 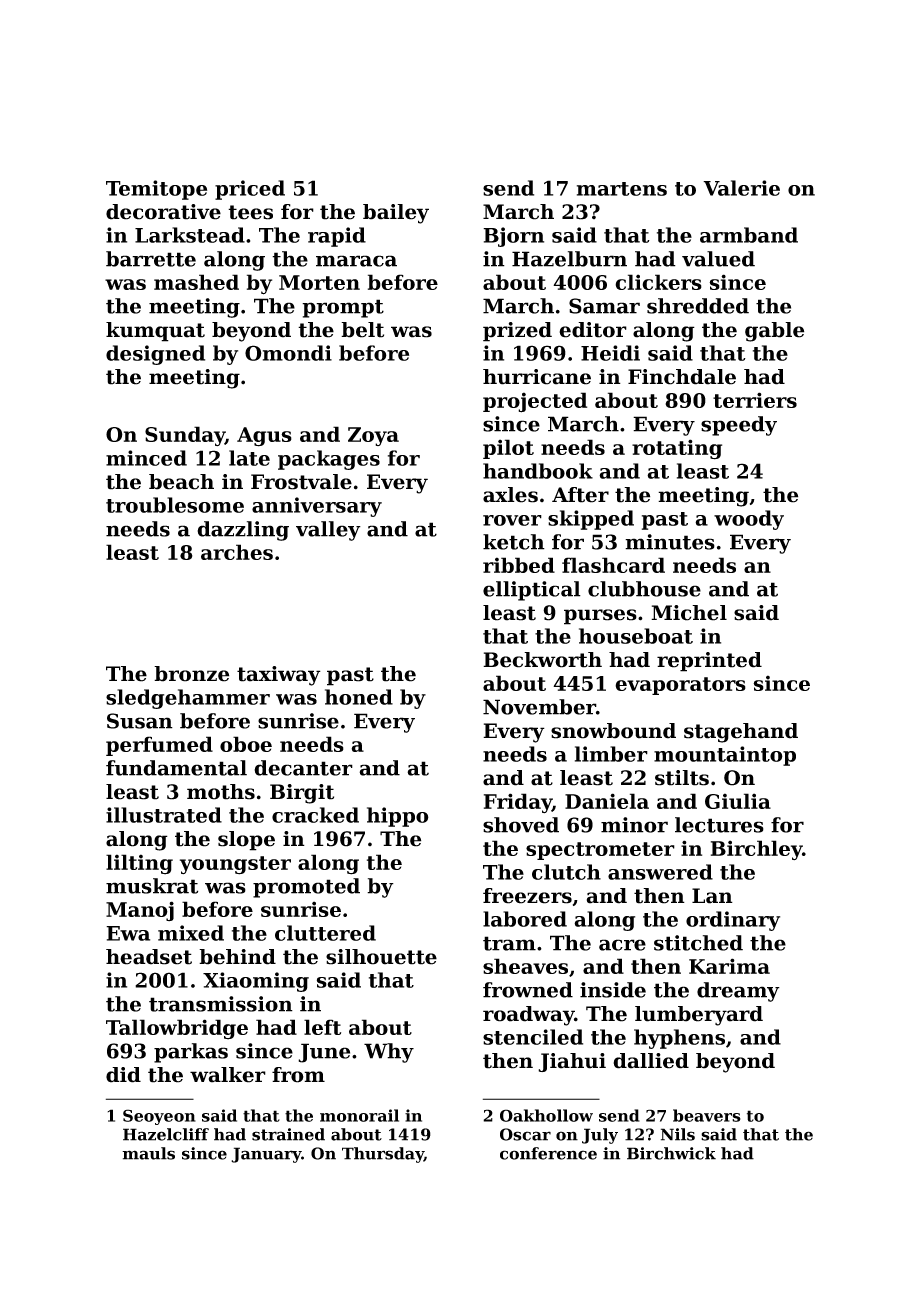 What do you see at coordinates (250, 190) in the page?
I see `priced` at bounding box center [250, 190].
